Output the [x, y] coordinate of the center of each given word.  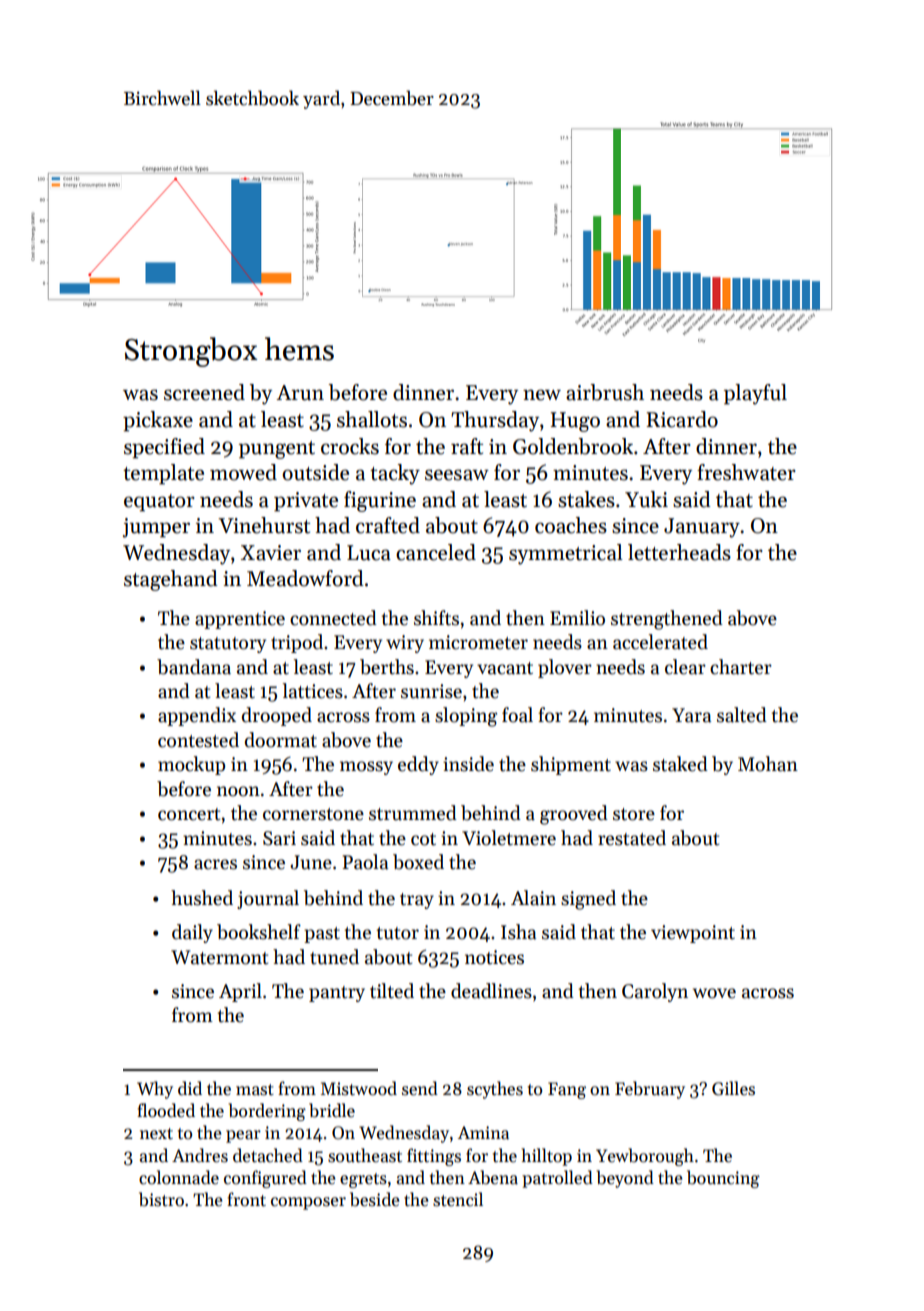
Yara [691, 715]
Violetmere [509, 838]
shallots [372, 419]
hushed [202, 898]
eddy [418, 765]
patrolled [557, 1179]
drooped [277, 716]
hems [299, 349]
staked [680, 764]
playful [755, 394]
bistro [161, 1199]
